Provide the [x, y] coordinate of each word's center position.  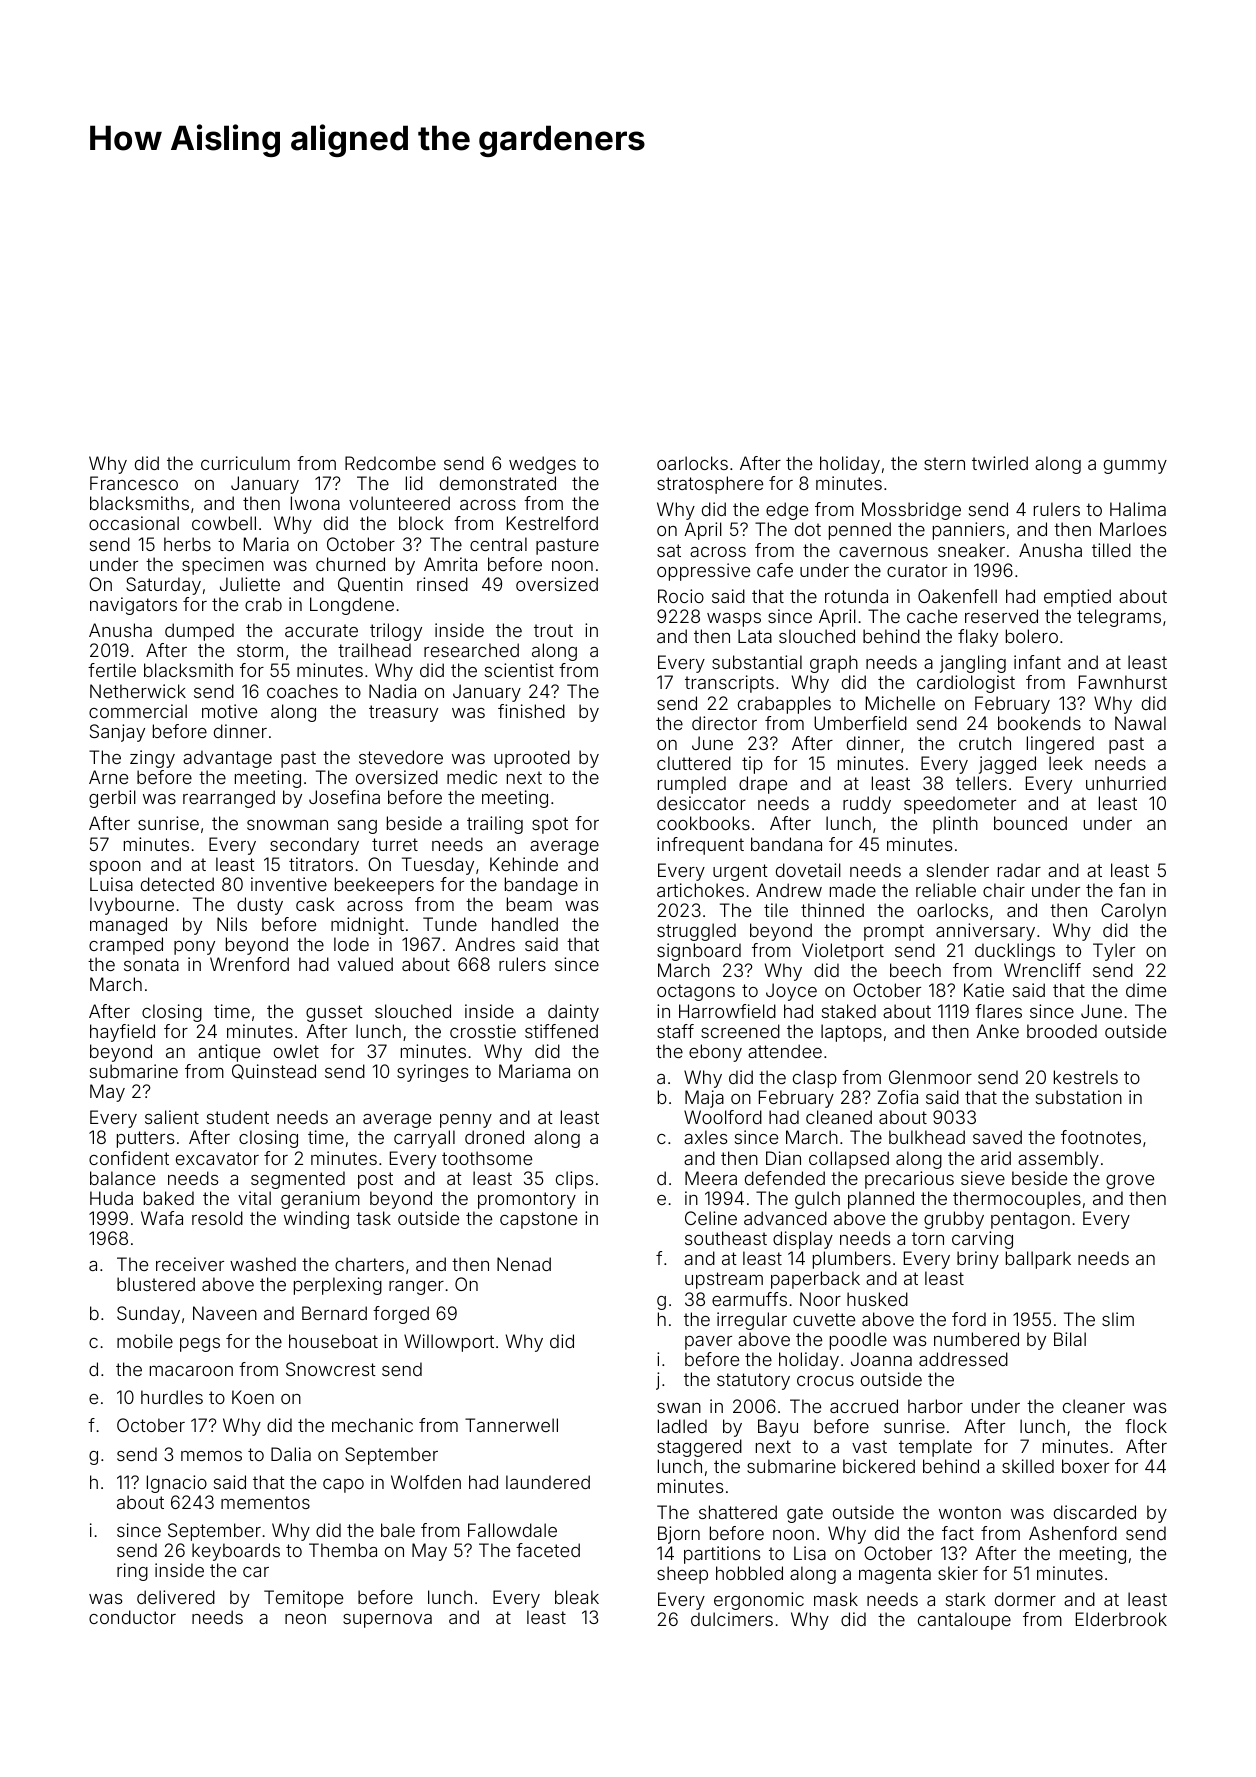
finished [531, 711]
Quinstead [274, 1072]
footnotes [1101, 1137]
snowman [287, 825]
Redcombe [390, 463]
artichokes [700, 890]
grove [1130, 1182]
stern [944, 463]
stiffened [561, 1031]
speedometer [960, 805]
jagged [1007, 765]
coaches [302, 691]
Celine [711, 1218]
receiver [190, 1264]
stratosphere [710, 485]
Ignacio [177, 1484]
